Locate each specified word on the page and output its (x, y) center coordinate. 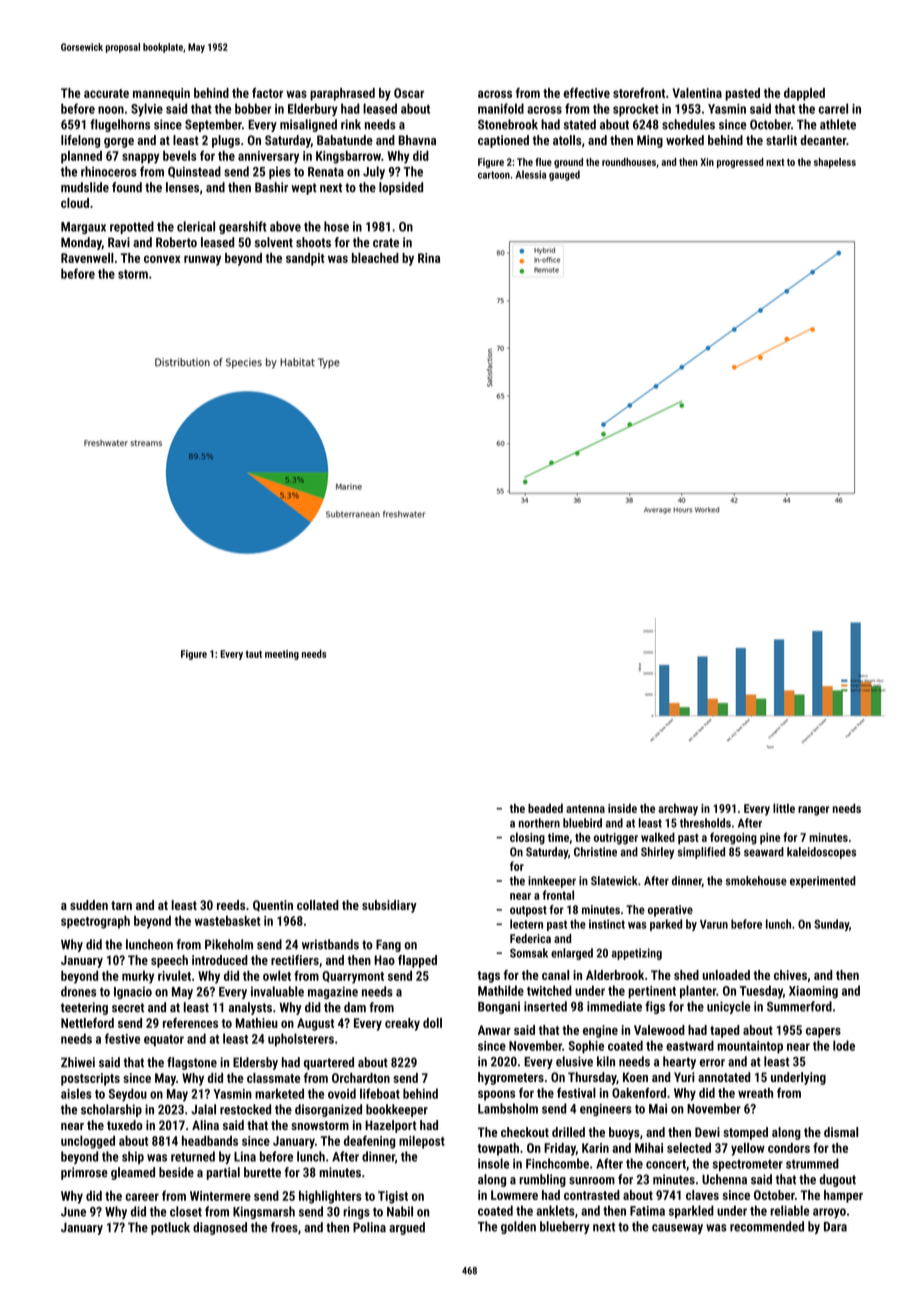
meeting (282, 655)
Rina (429, 258)
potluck (170, 1228)
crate (386, 242)
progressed (740, 163)
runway (202, 260)
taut (254, 654)
